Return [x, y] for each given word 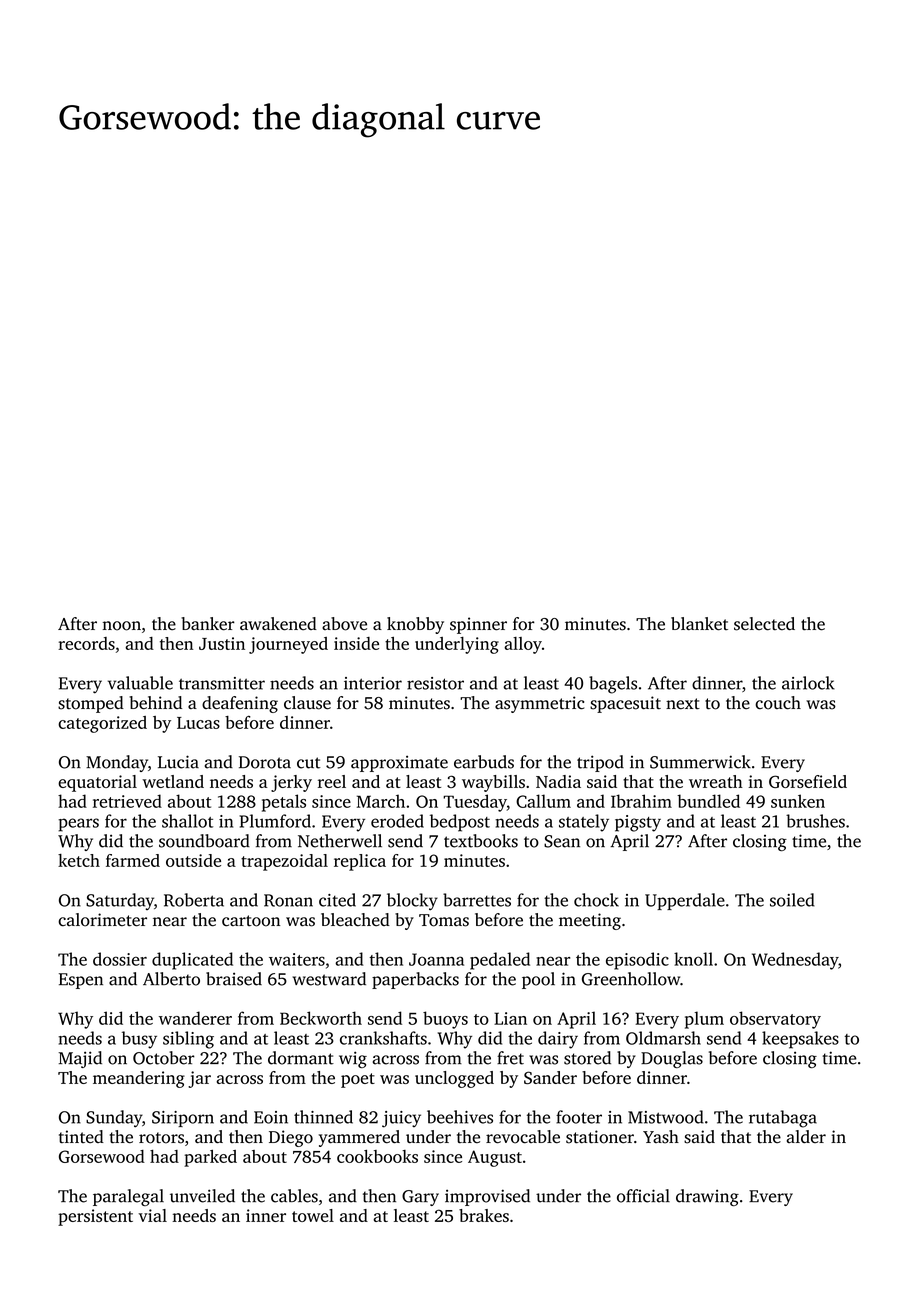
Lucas [198, 723]
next [683, 704]
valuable [140, 683]
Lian [510, 1018]
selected [764, 624]
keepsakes [800, 1040]
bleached [355, 920]
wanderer [195, 1018]
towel [313, 1215]
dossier [120, 959]
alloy [523, 645]
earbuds [484, 762]
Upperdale [685, 901]
